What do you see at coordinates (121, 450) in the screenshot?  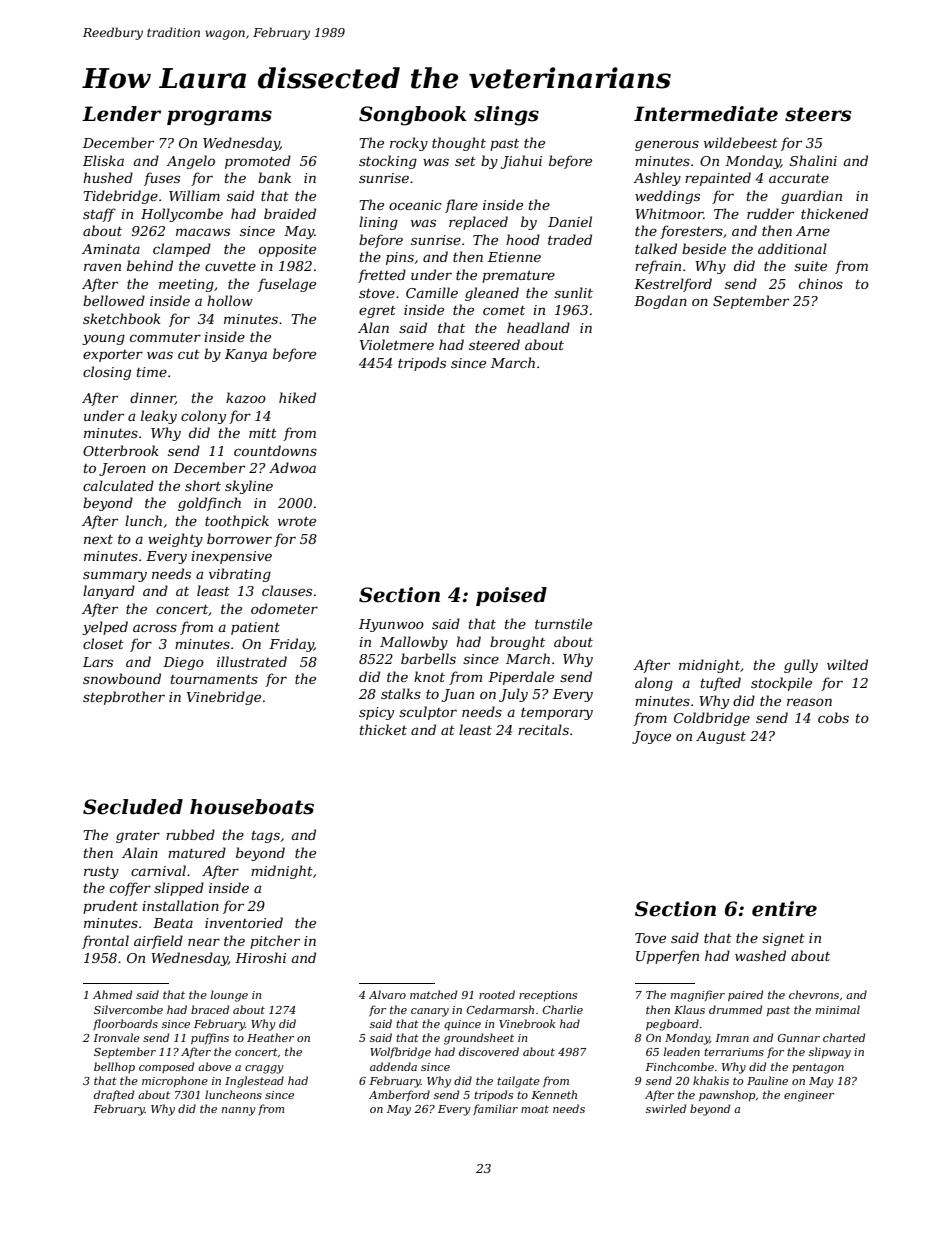 I see `Otterbrook` at bounding box center [121, 450].
